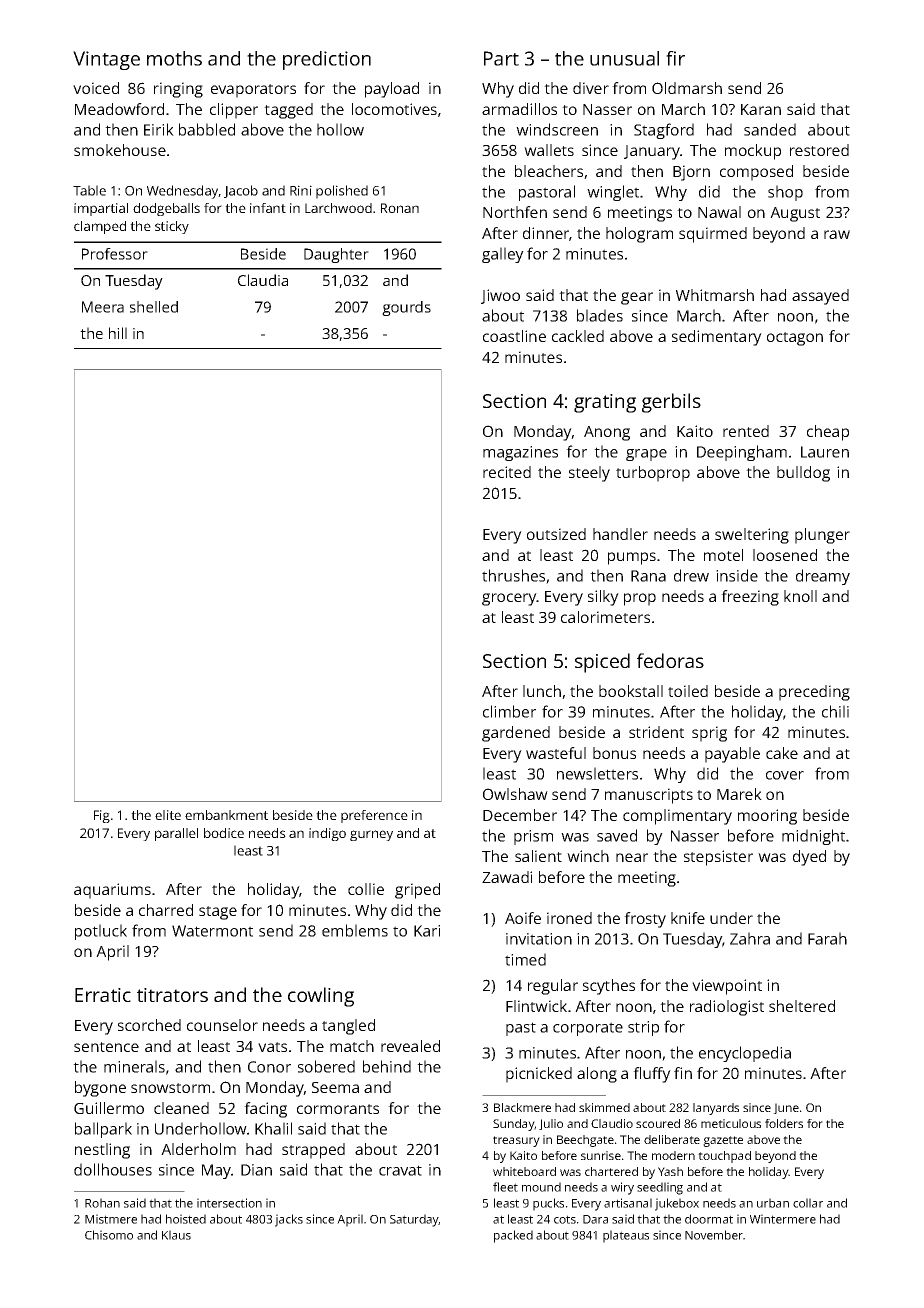  Describe the element at coordinates (827, 938) in the screenshot. I see `Farah` at that location.
